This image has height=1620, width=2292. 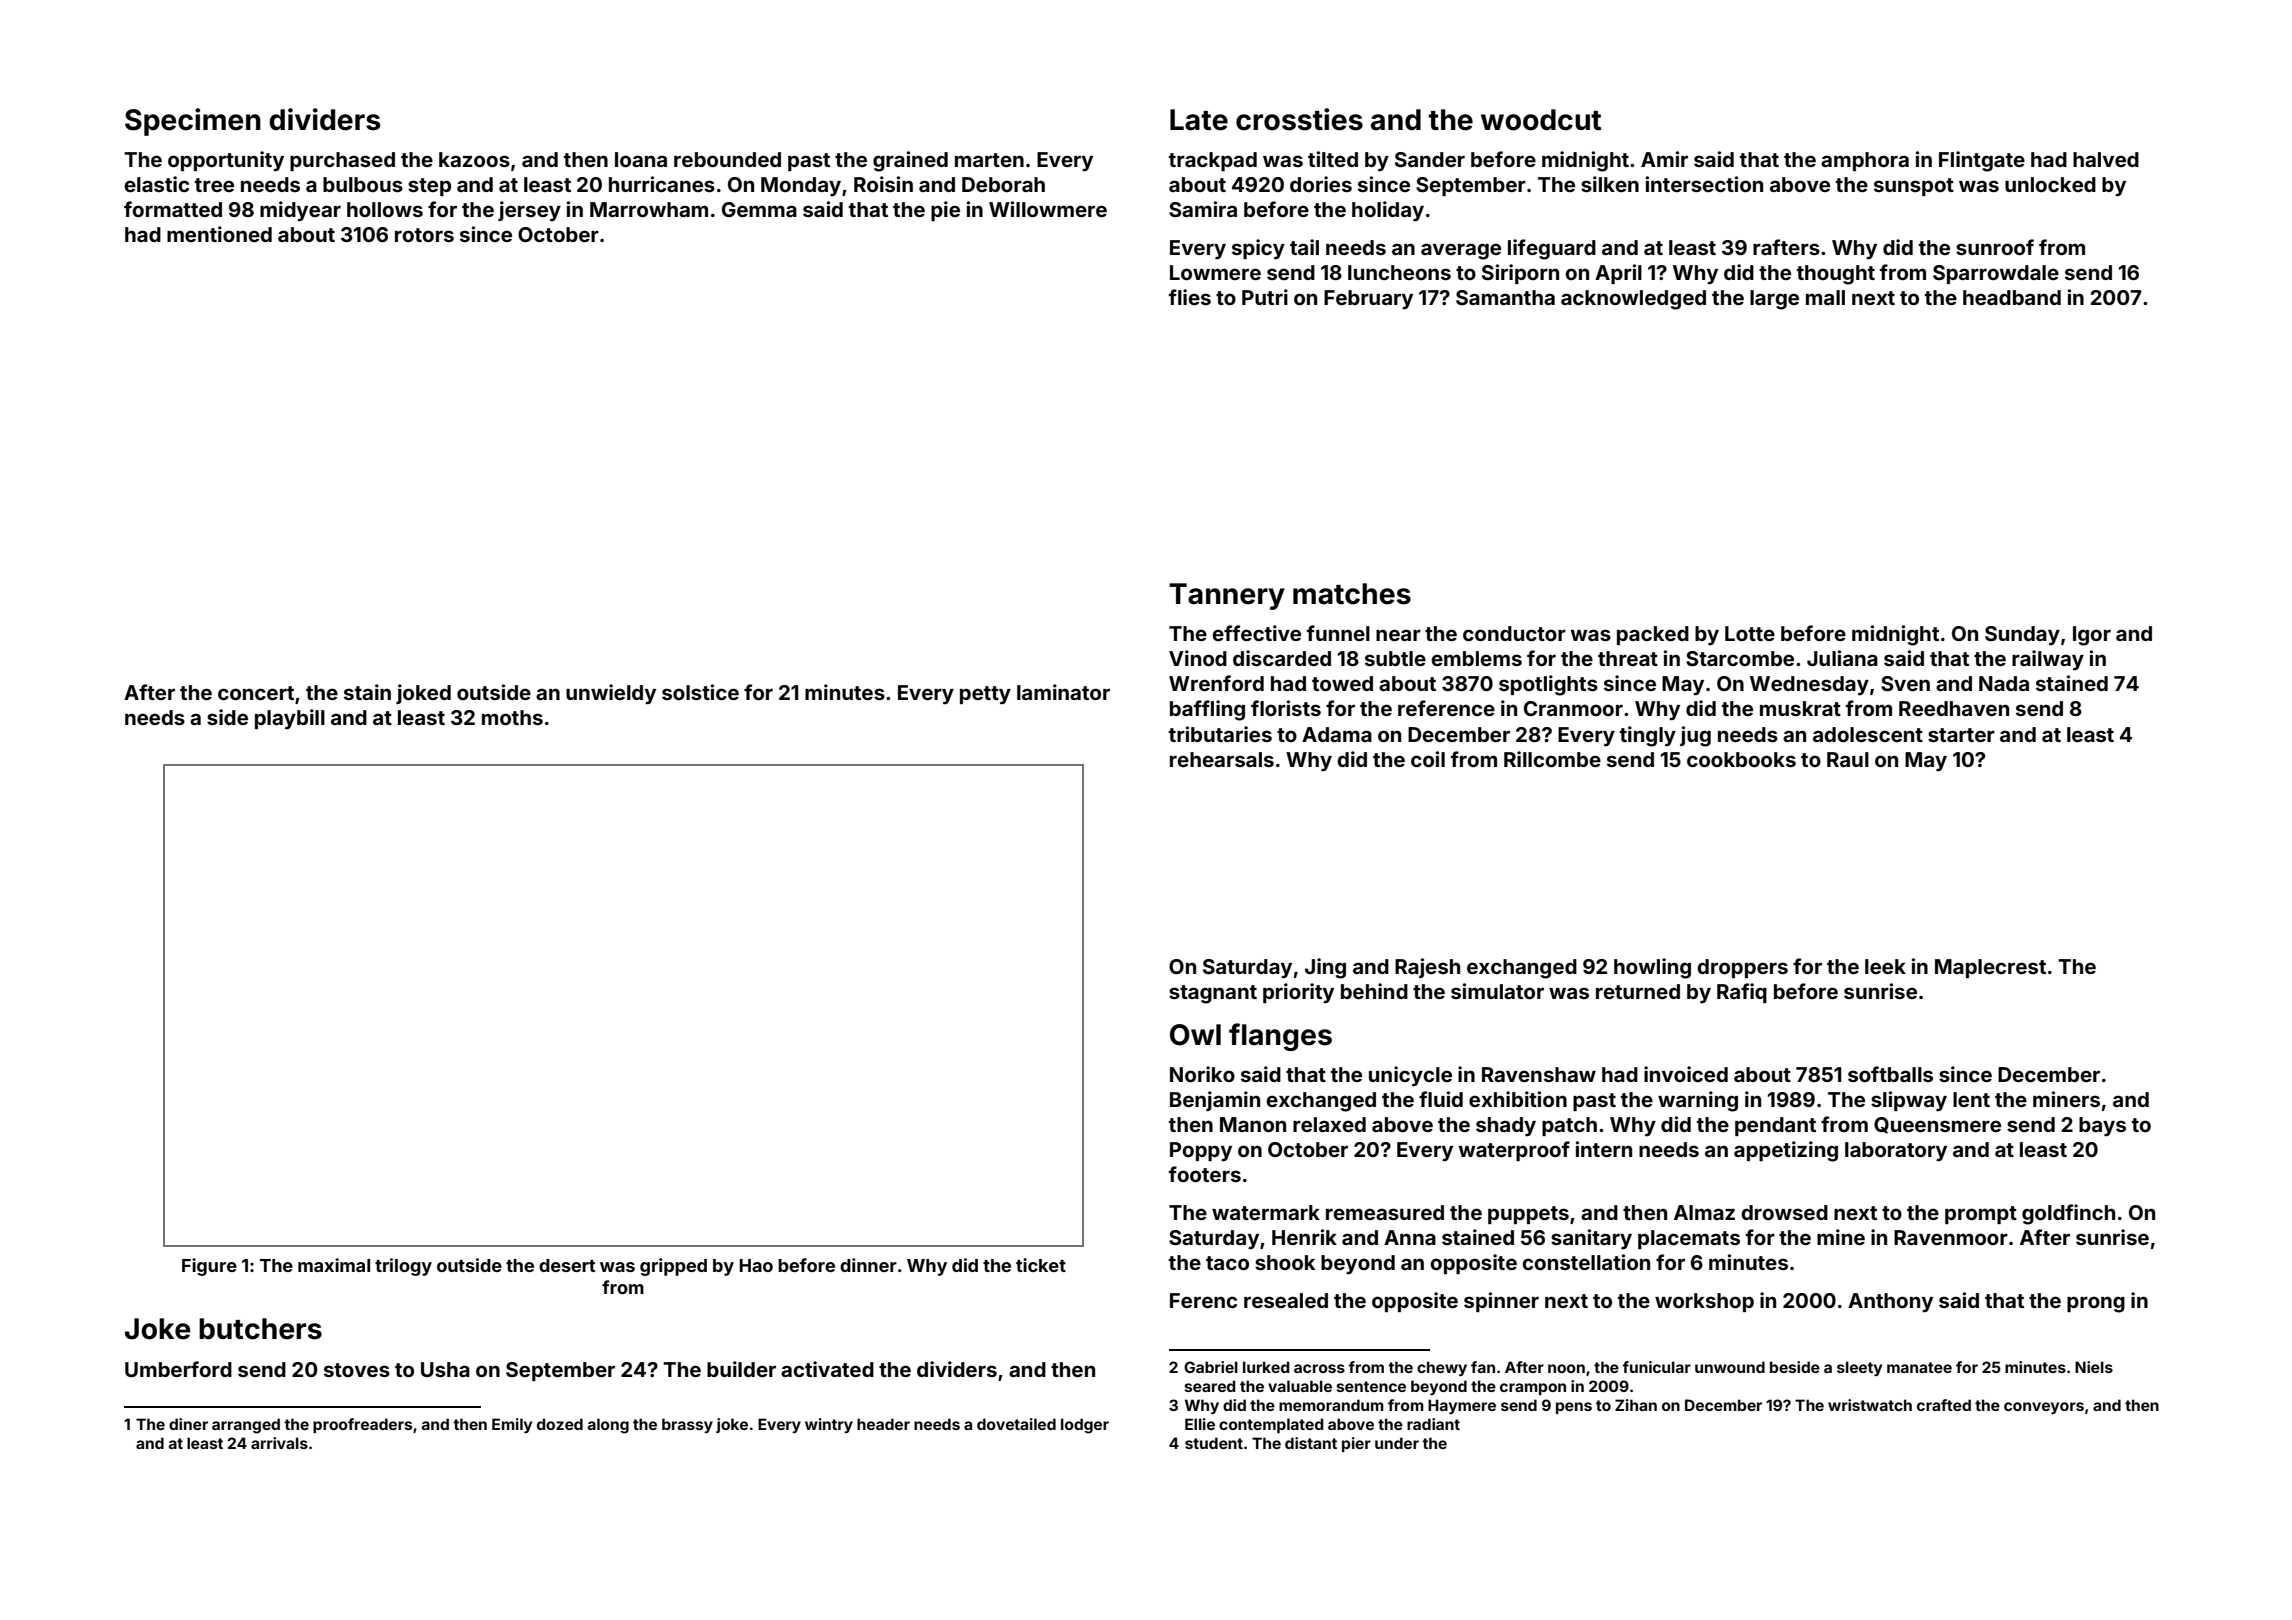 I want to click on florists, so click(x=1286, y=708).
